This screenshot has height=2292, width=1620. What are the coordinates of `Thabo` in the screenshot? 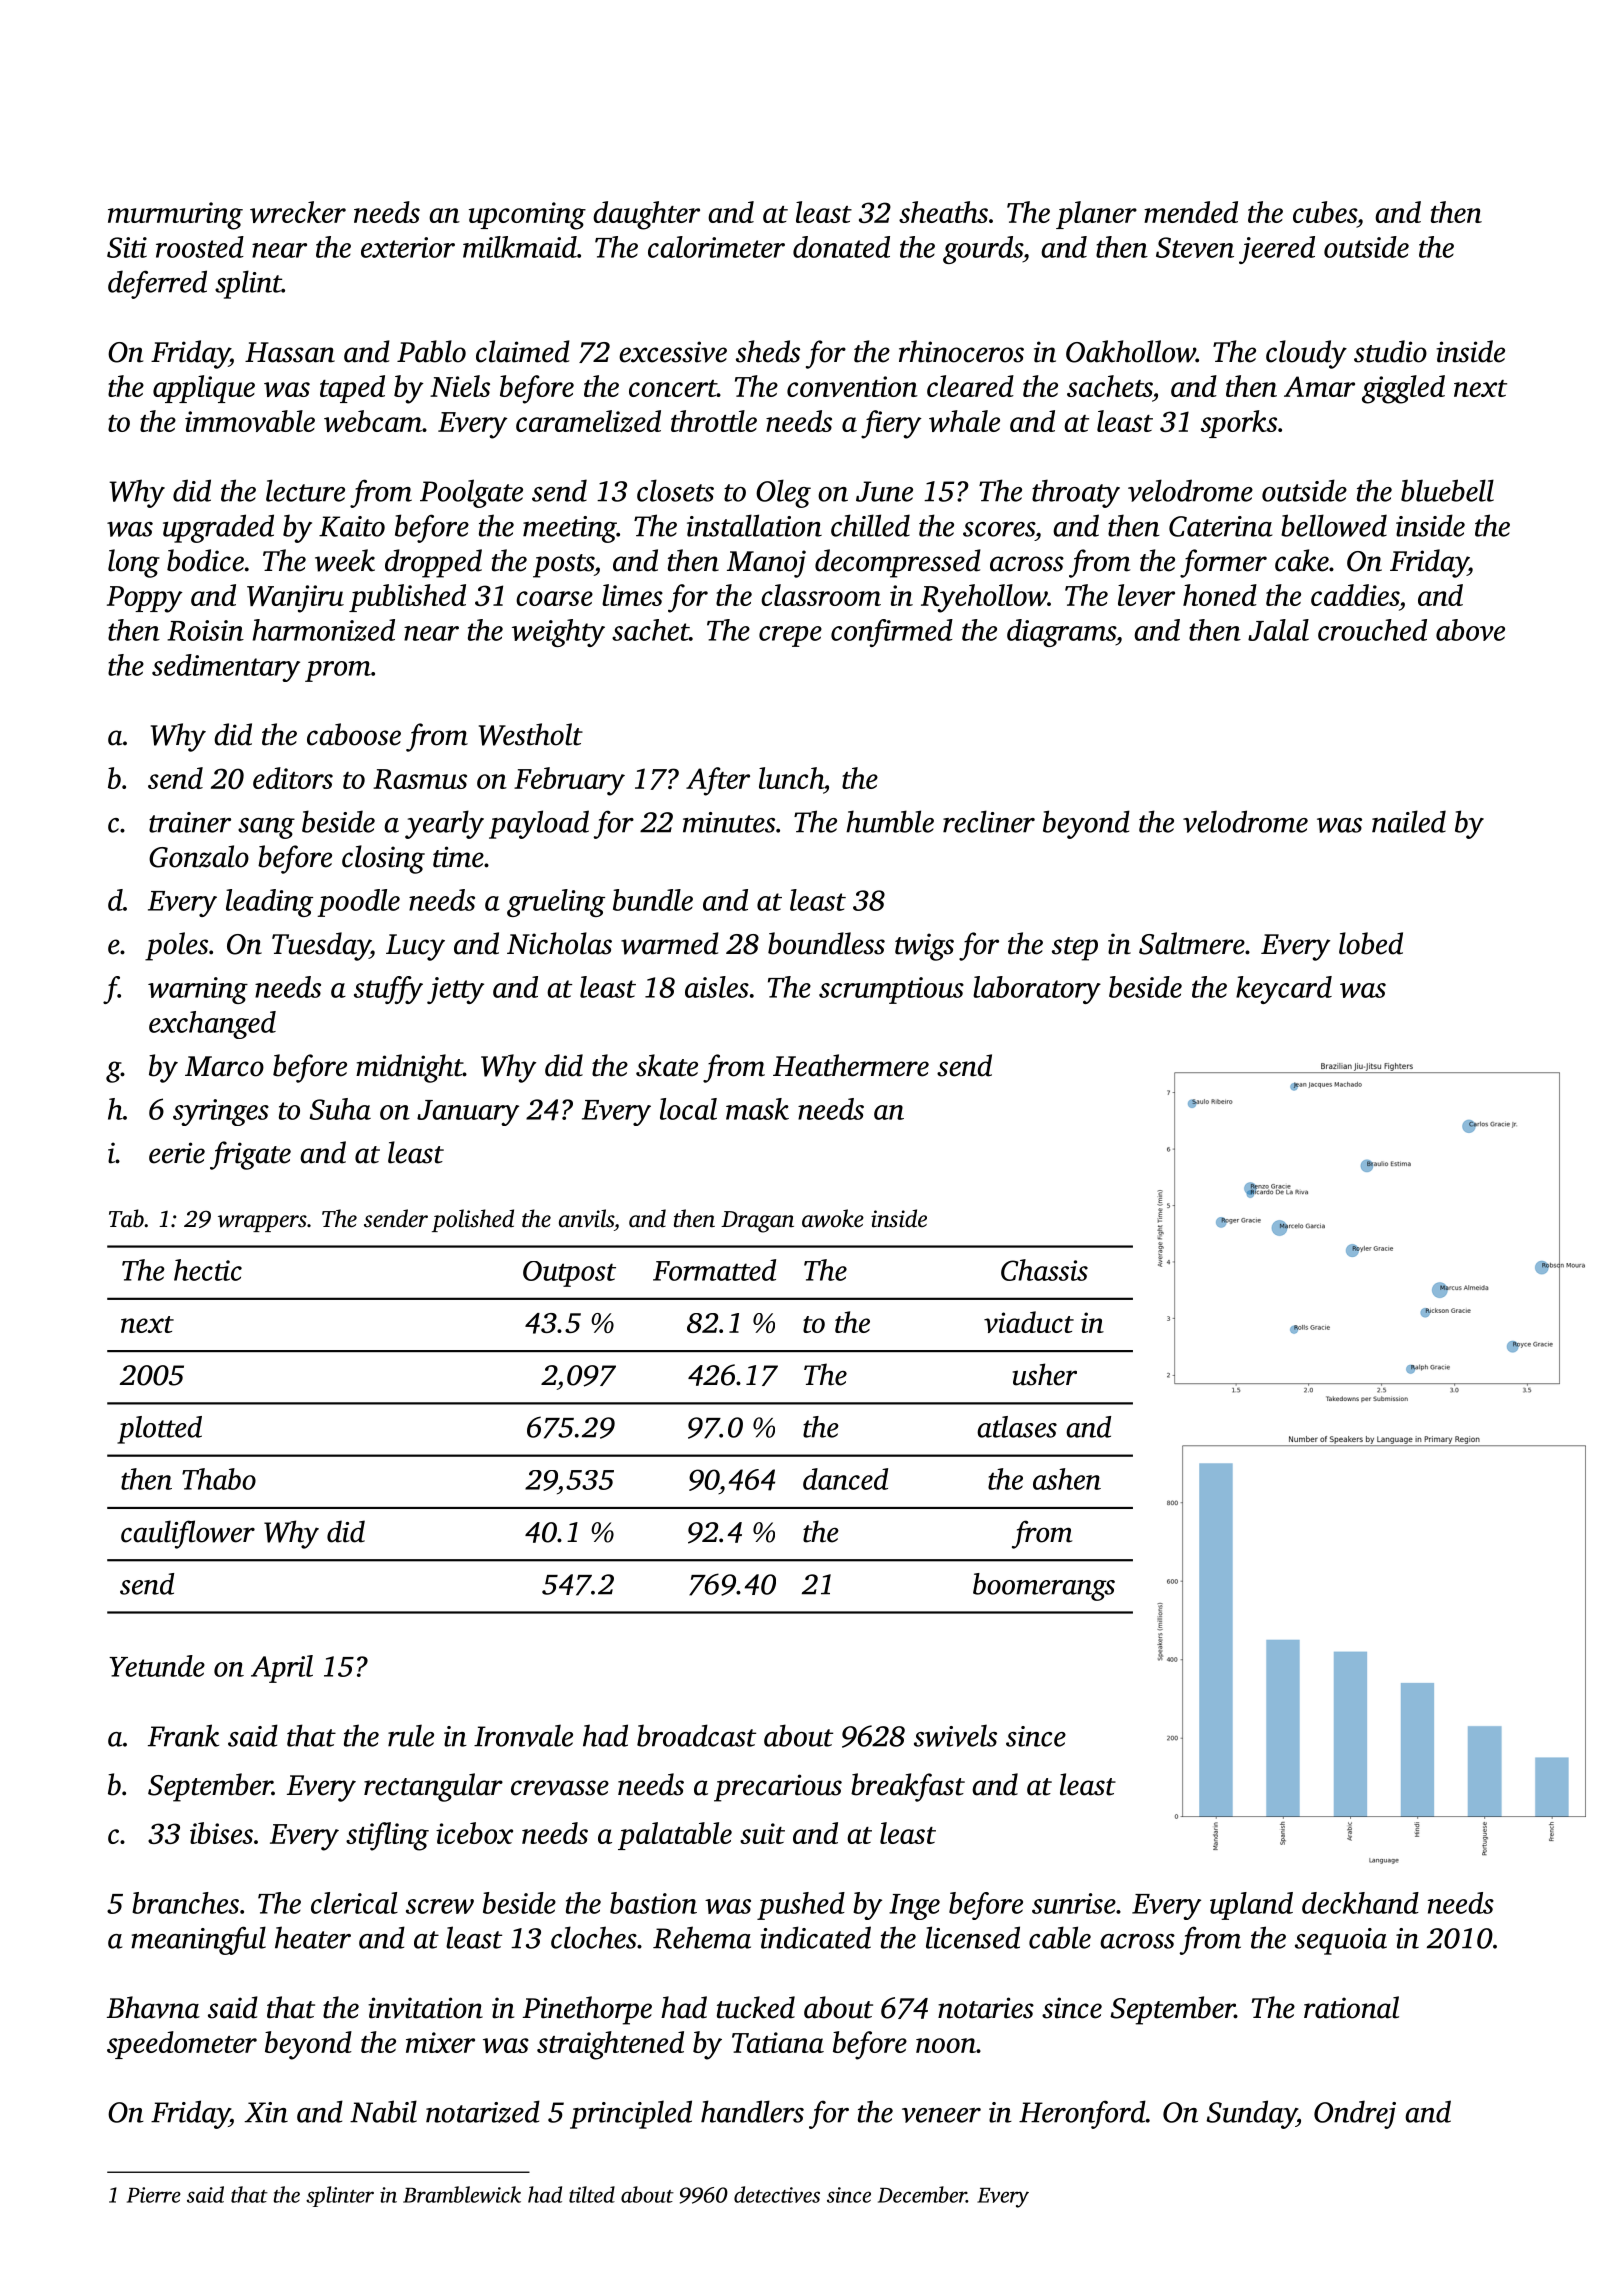 It's located at (219, 1479).
